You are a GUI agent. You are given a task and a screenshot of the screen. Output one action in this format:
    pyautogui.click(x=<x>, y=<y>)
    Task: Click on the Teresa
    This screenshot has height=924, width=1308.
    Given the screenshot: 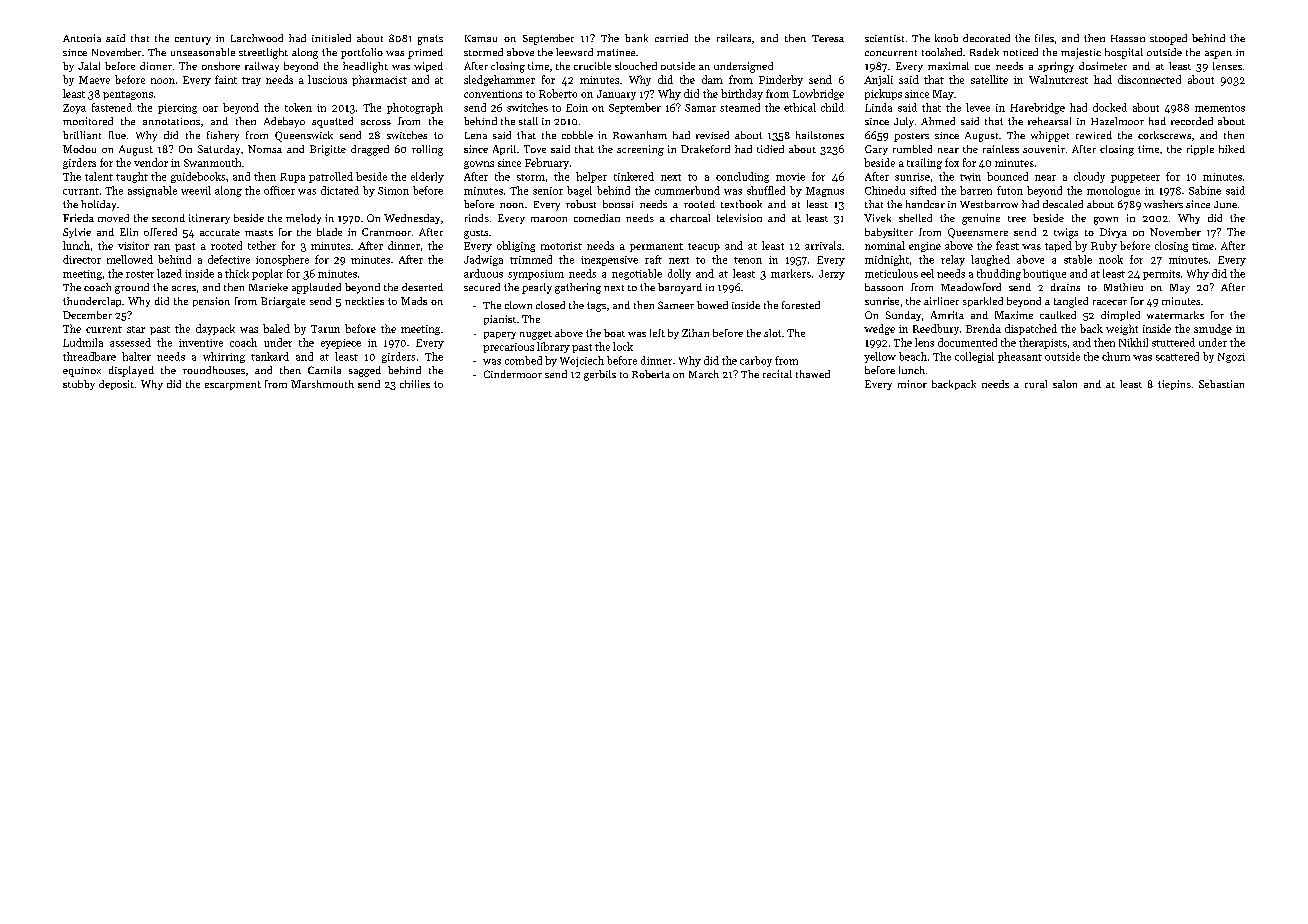 What is the action you would take?
    pyautogui.click(x=828, y=38)
